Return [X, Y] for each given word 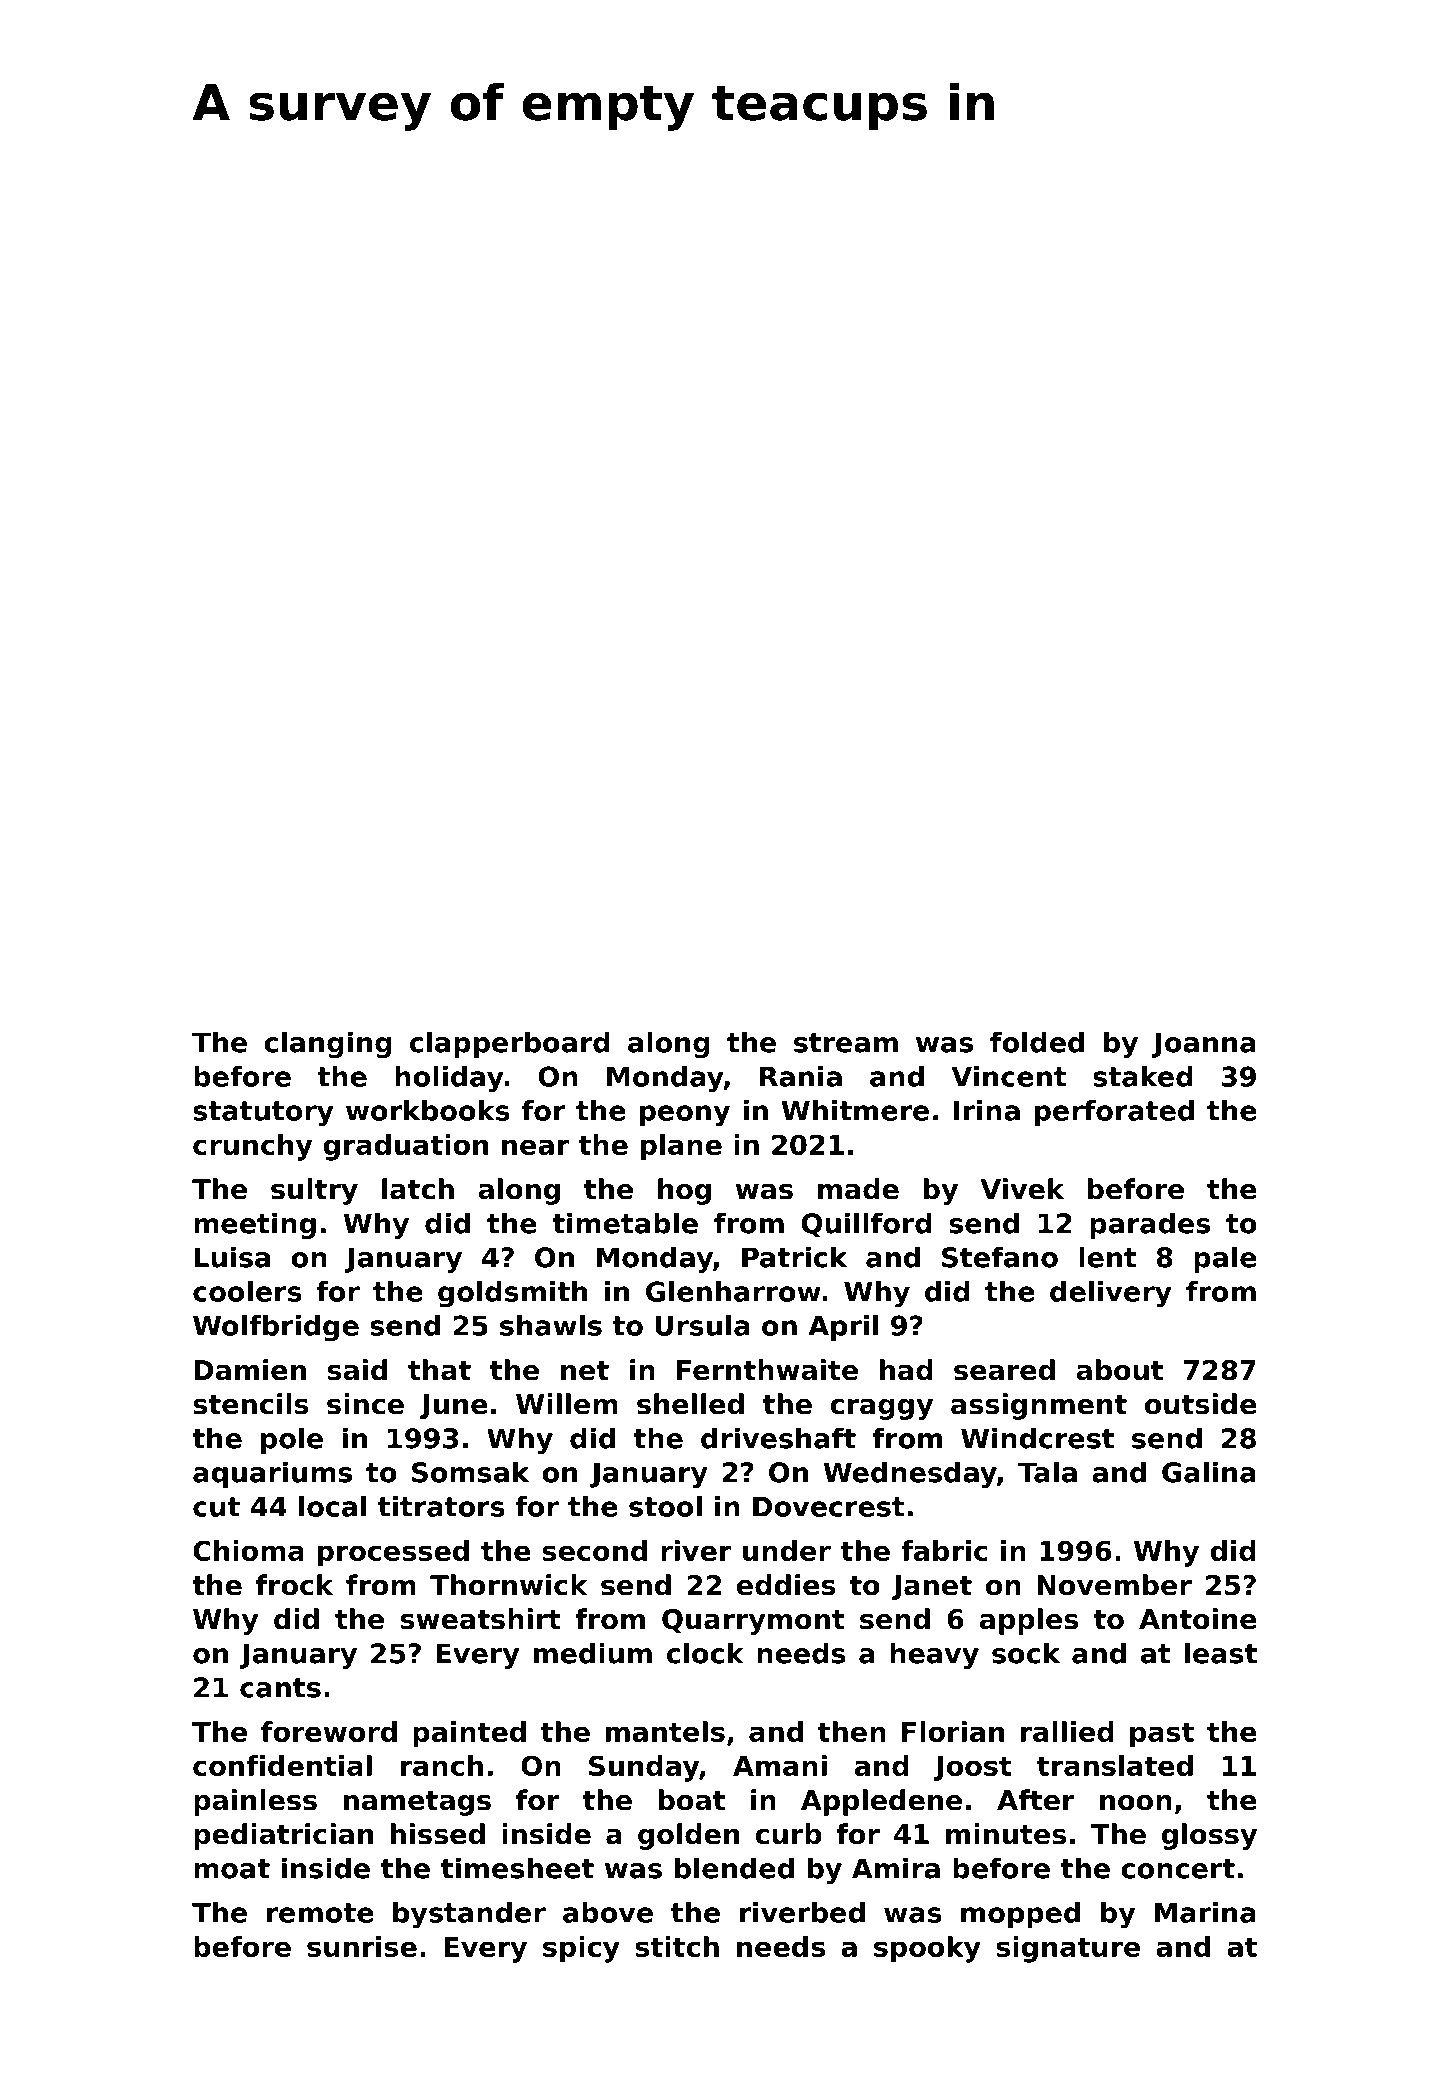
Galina [1209, 1472]
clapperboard [510, 1044]
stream [846, 1043]
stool [665, 1506]
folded [1037, 1042]
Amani [780, 1765]
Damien [250, 1370]
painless [255, 1802]
